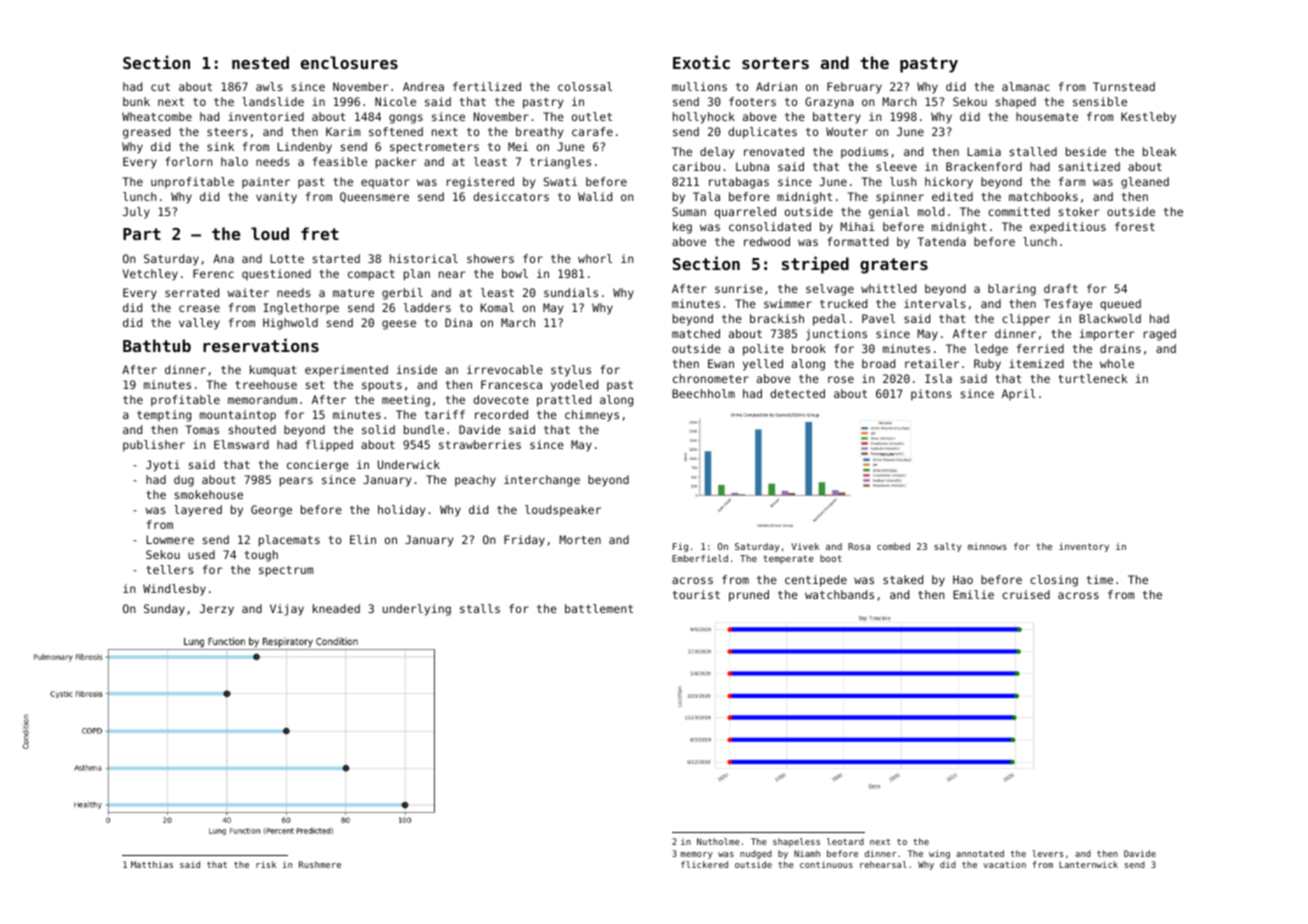 The image size is (1308, 924). I want to click on Tomas, so click(202, 429).
